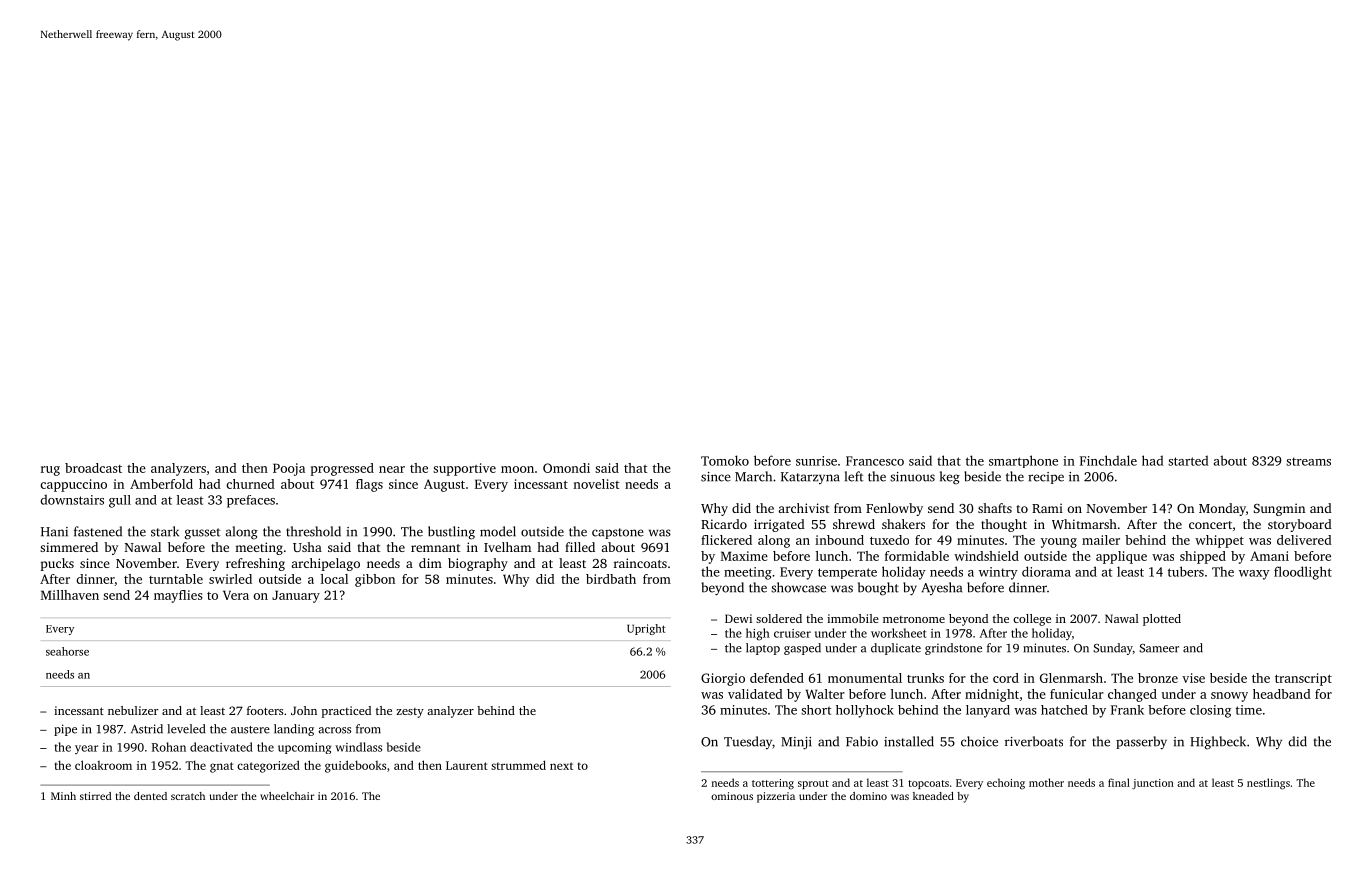  Describe the element at coordinates (1186, 571) in the screenshot. I see `tubers` at that location.
